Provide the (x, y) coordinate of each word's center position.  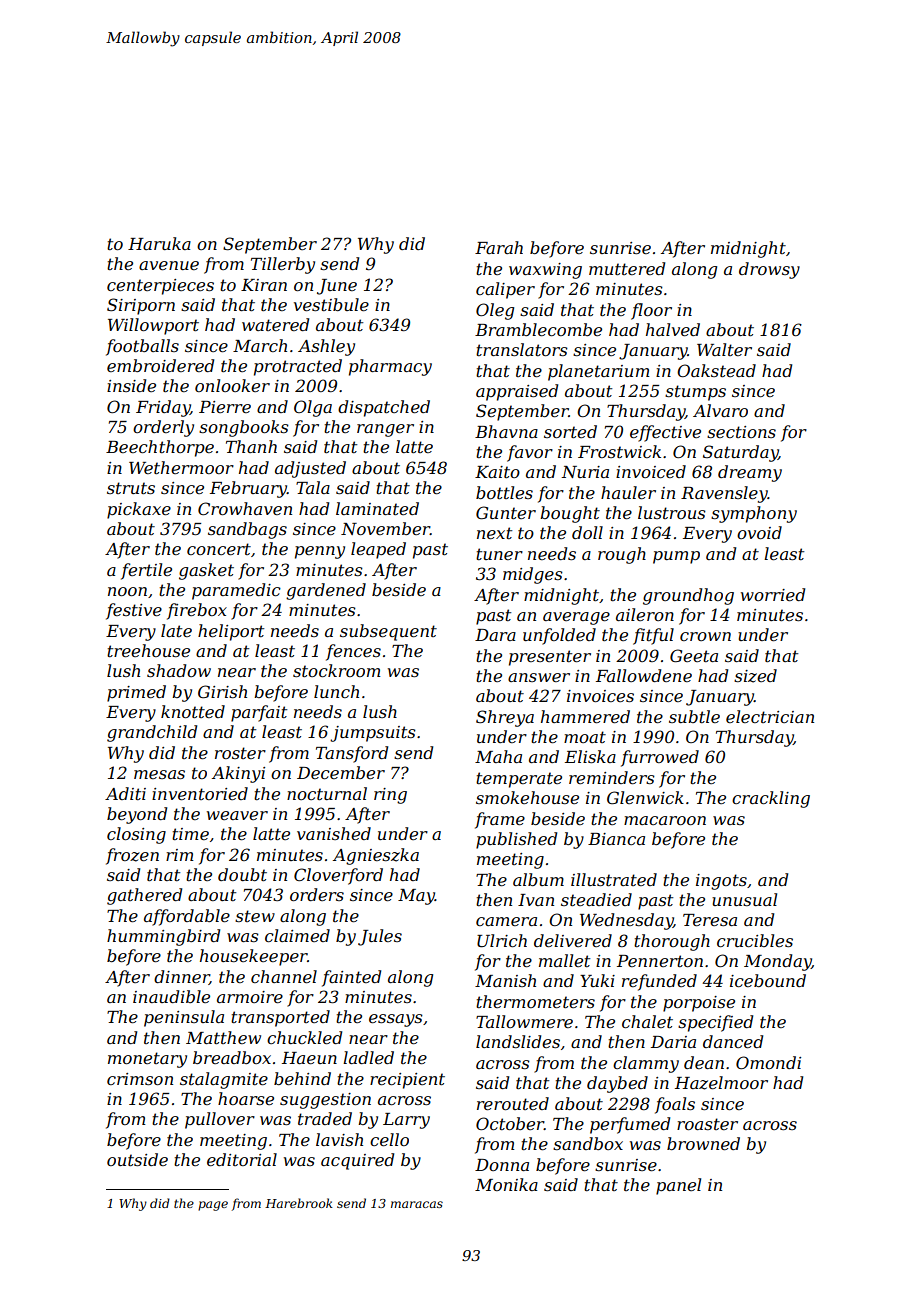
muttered (627, 268)
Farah (499, 247)
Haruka (159, 243)
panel (678, 1186)
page (213, 1206)
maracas (417, 1204)
